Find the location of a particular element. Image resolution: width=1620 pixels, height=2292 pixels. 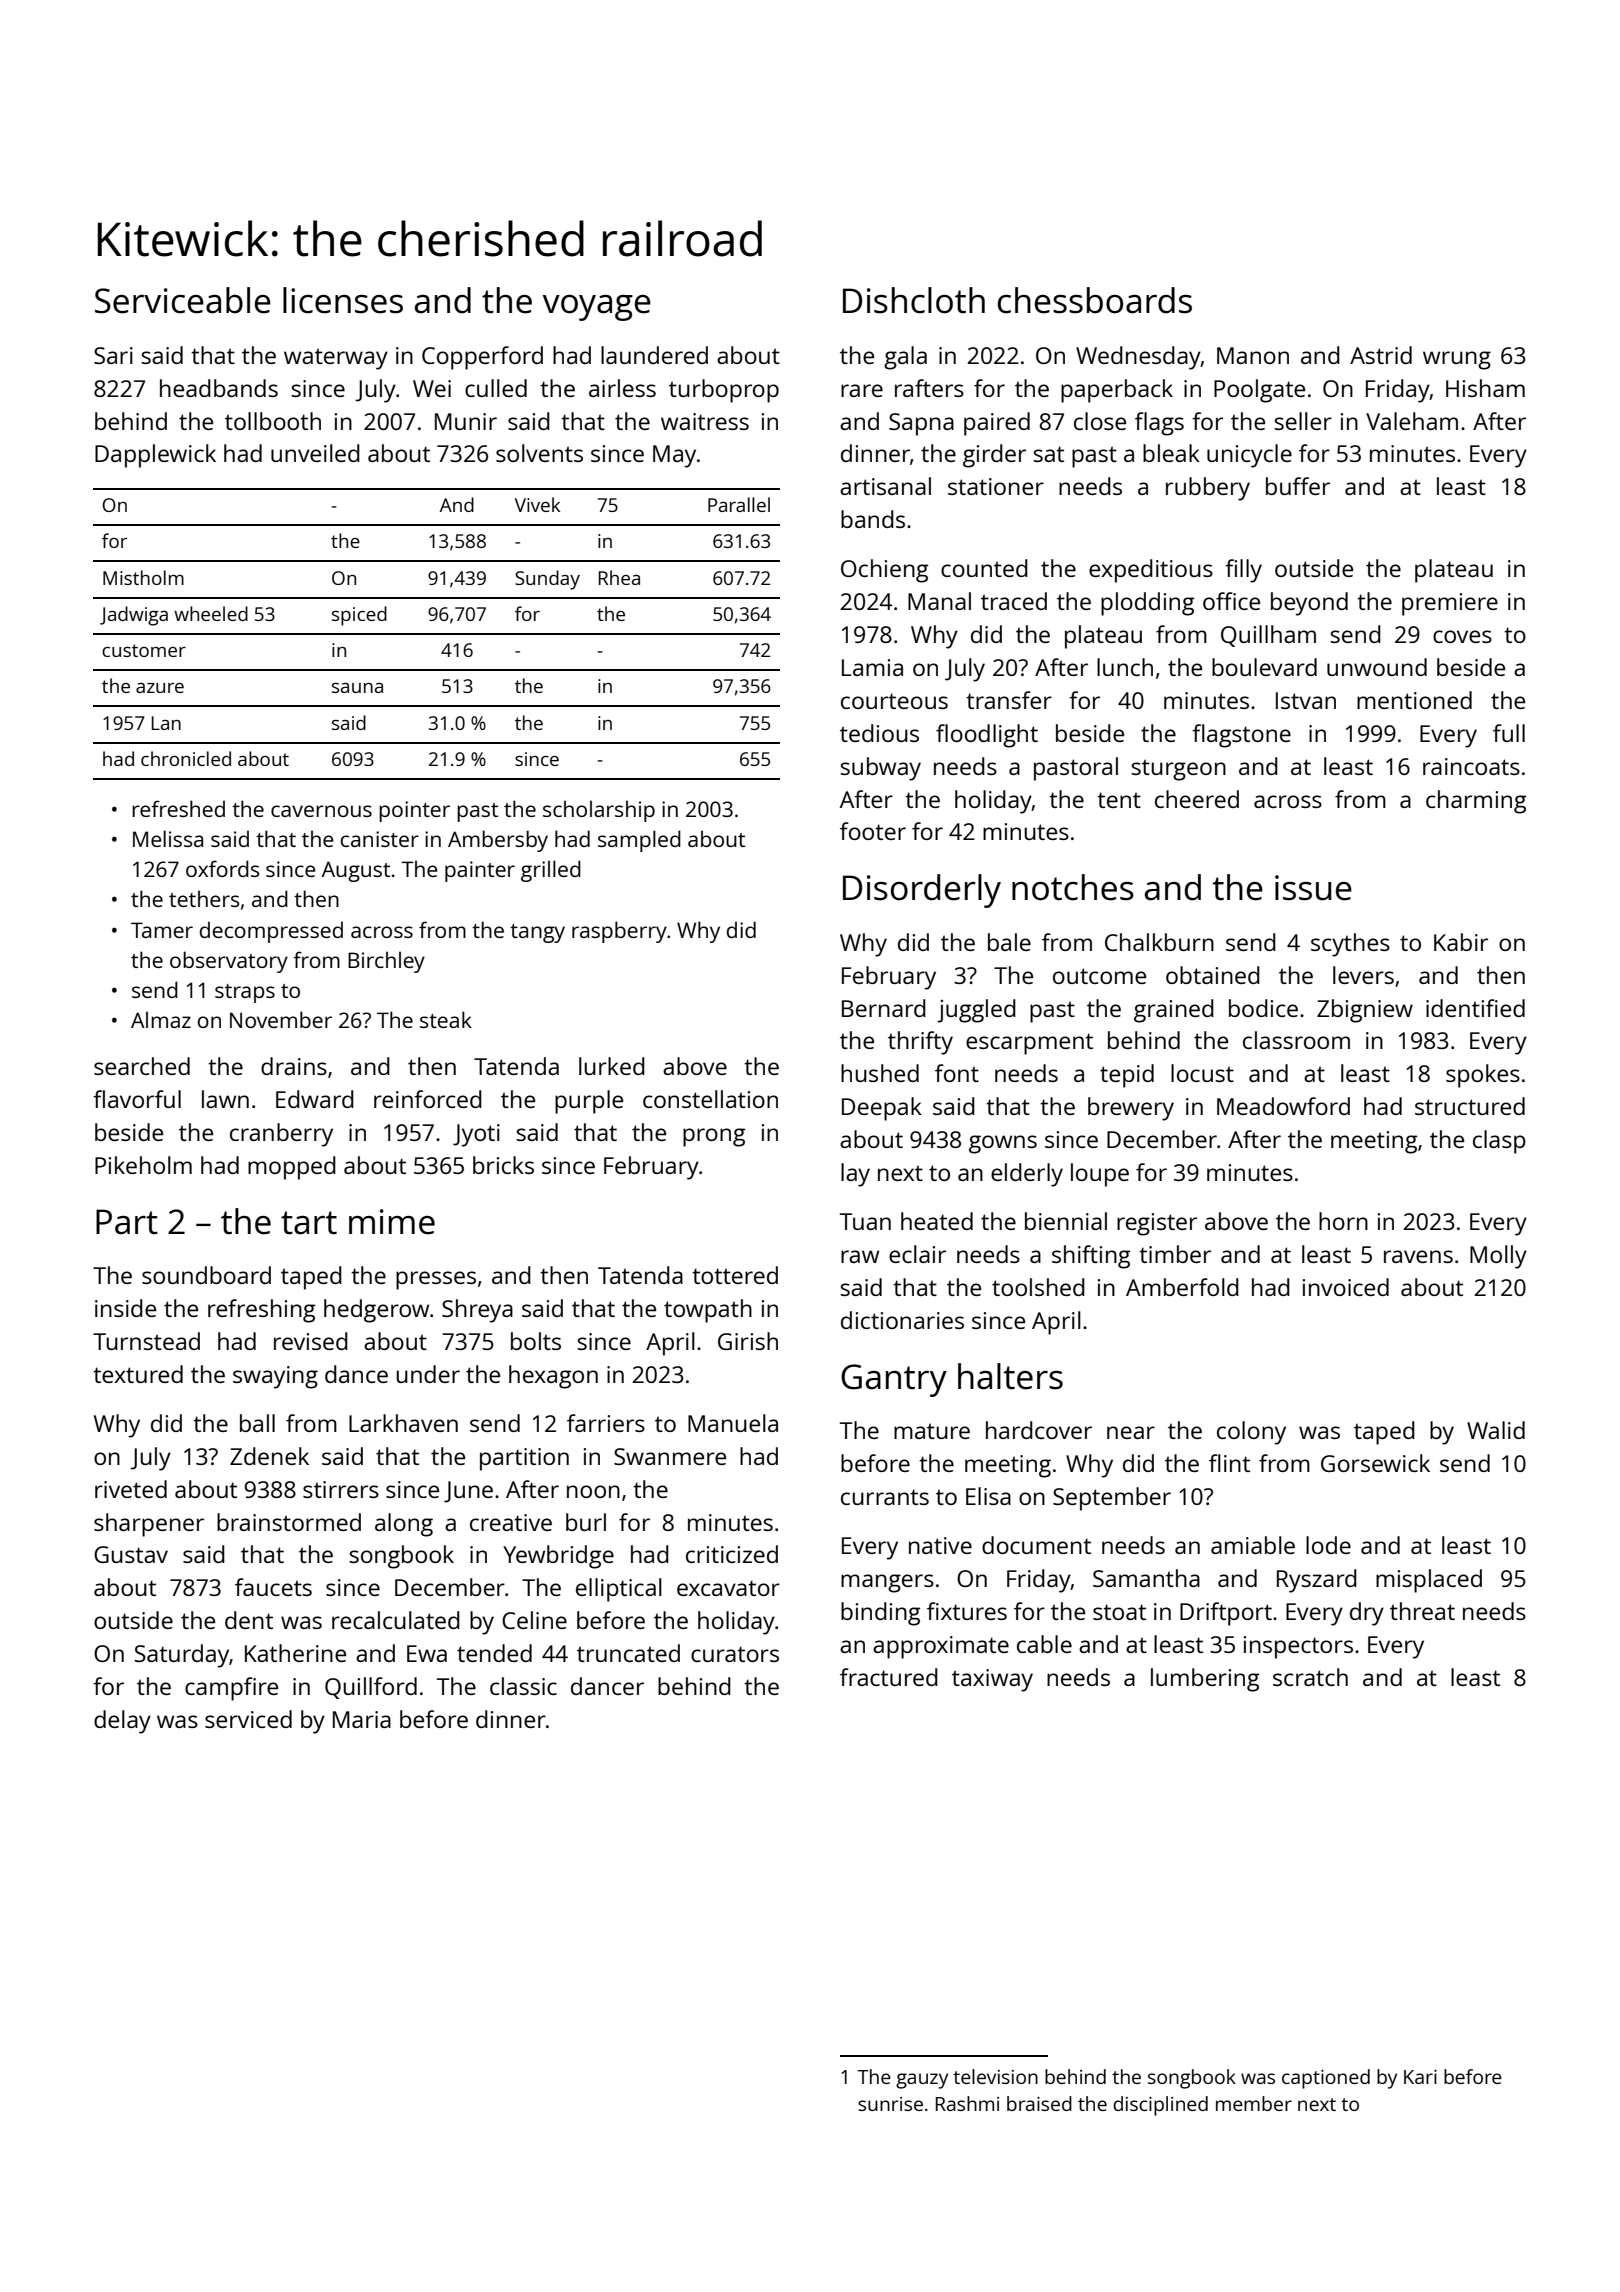

clasp is located at coordinates (1499, 1142).
